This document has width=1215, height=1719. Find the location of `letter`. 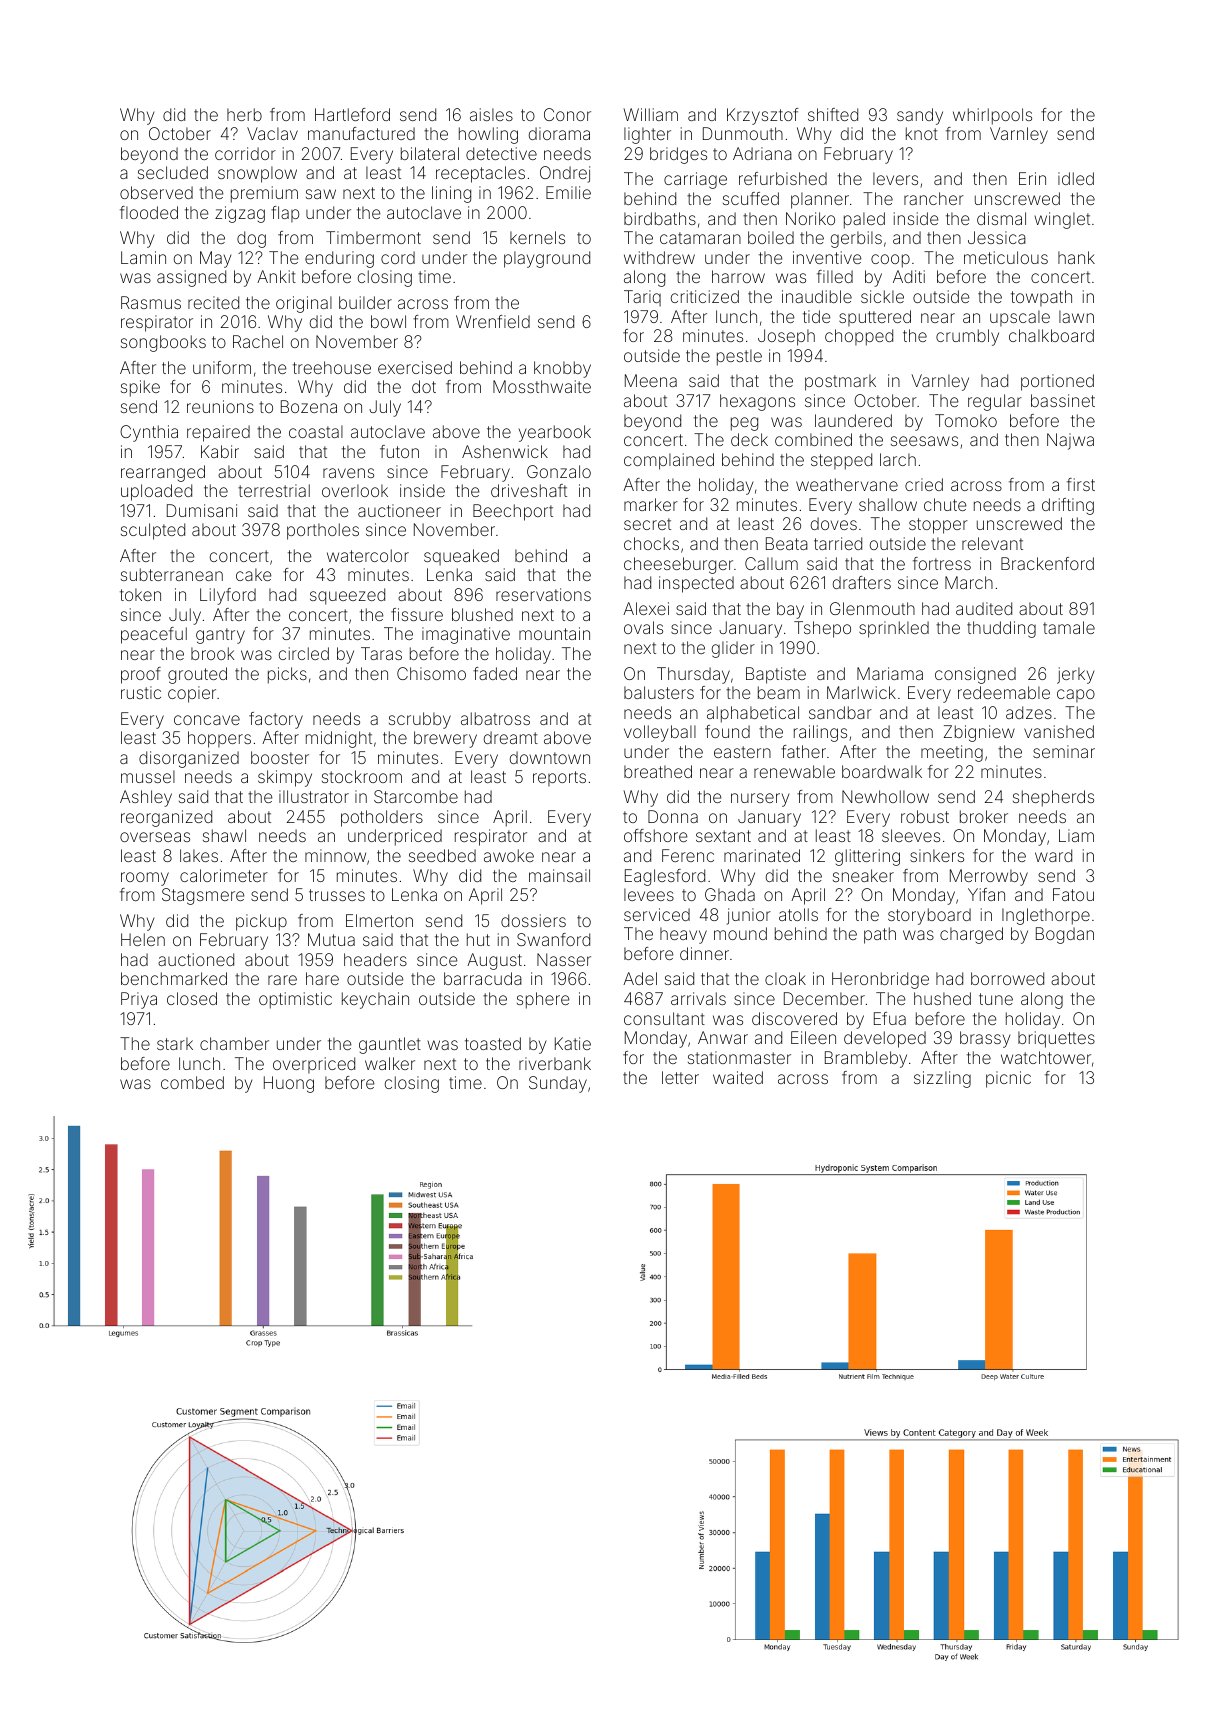

letter is located at coordinates (680, 1077).
